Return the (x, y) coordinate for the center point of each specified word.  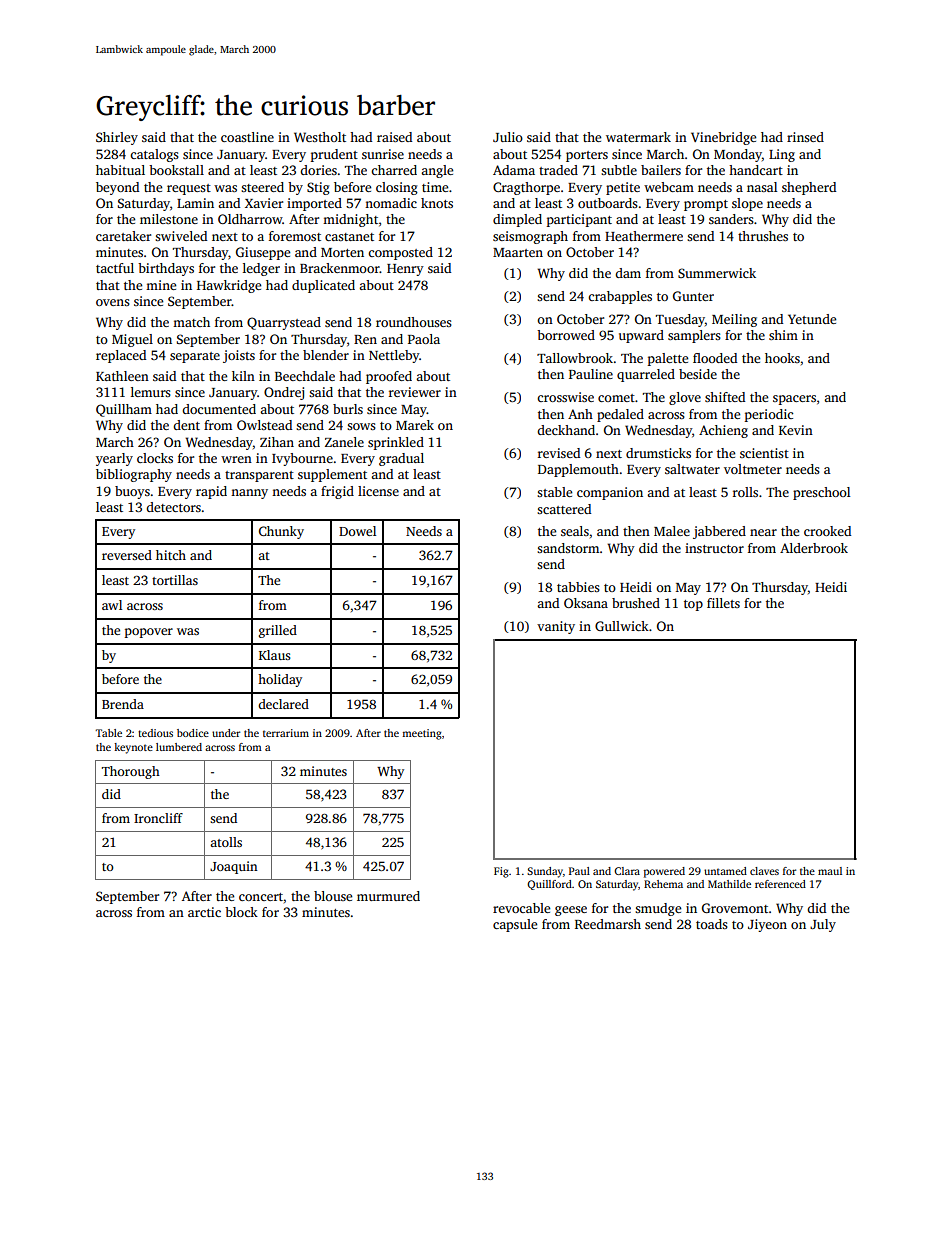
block (241, 912)
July (823, 925)
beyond (117, 188)
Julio (508, 137)
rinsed (805, 137)
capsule (515, 925)
